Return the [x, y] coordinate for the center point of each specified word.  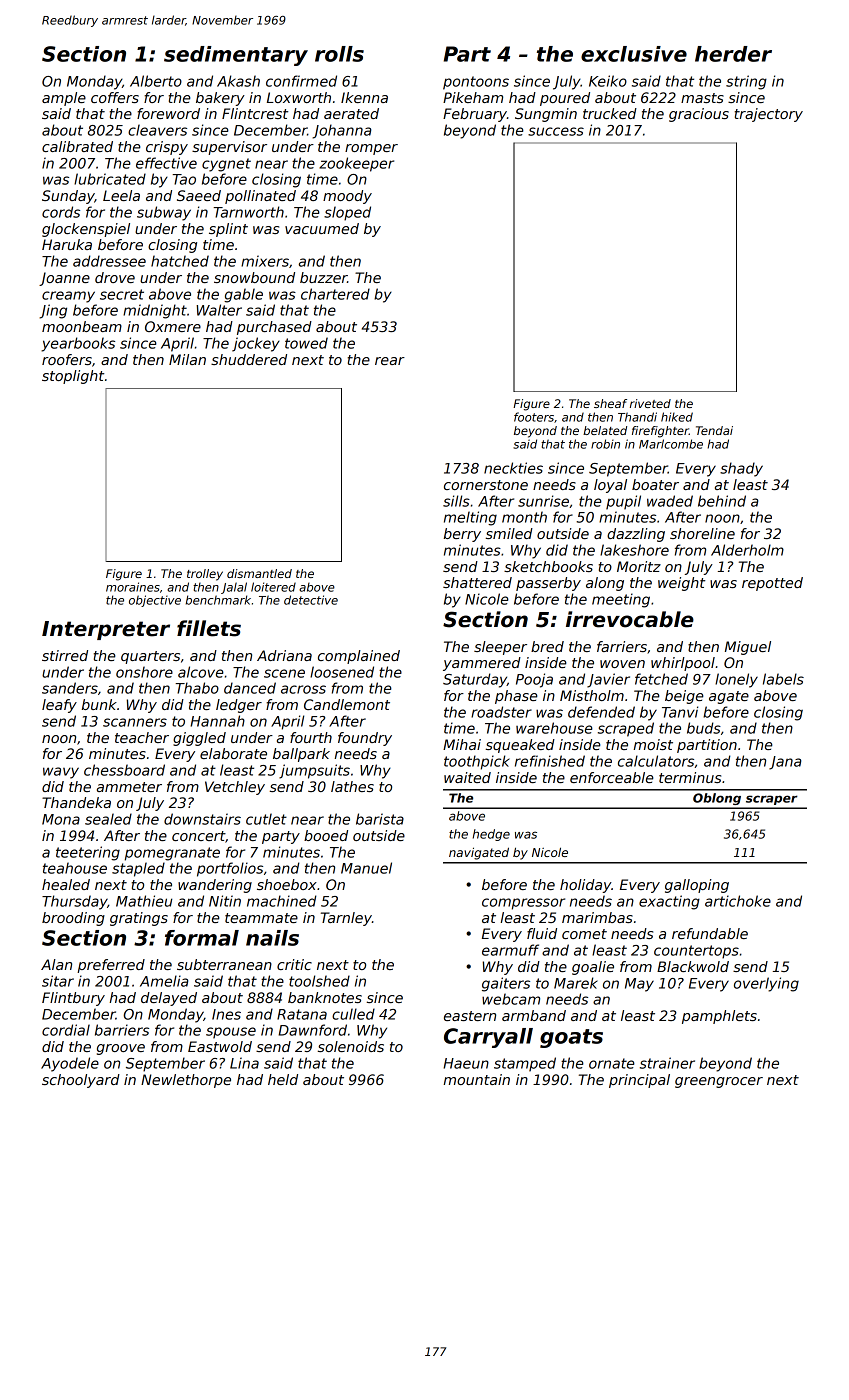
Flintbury [73, 999]
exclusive [634, 54]
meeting [621, 600]
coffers [115, 97]
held [283, 1079]
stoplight [73, 377]
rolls [339, 54]
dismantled [259, 573]
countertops [696, 952]
